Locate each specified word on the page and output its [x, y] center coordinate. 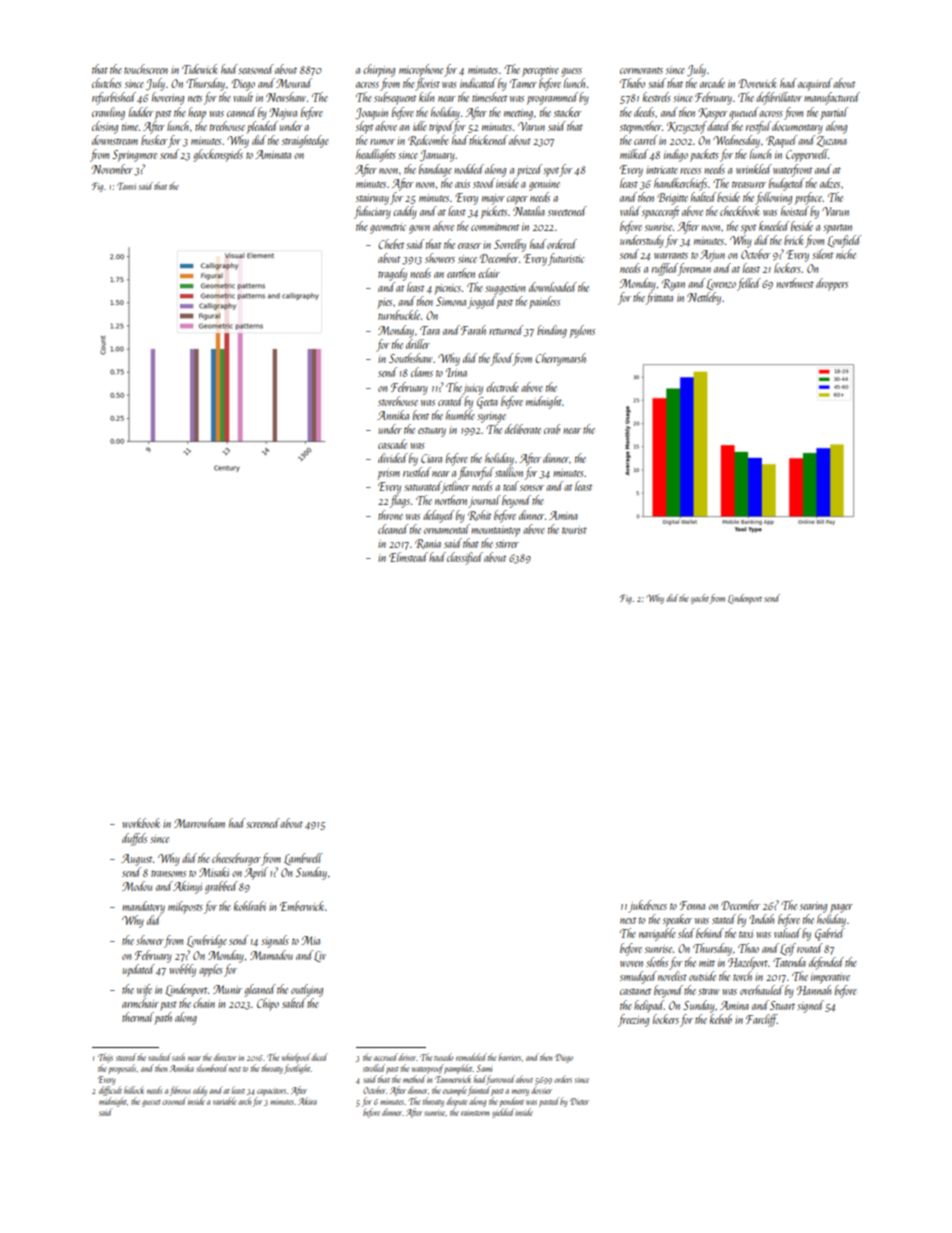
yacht [700, 599]
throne [390, 515]
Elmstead [408, 557]
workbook [141, 823]
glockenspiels [218, 155]
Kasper [713, 114]
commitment [495, 227]
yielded [503, 1113]
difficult [110, 1091]
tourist [574, 530]
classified [465, 558]
